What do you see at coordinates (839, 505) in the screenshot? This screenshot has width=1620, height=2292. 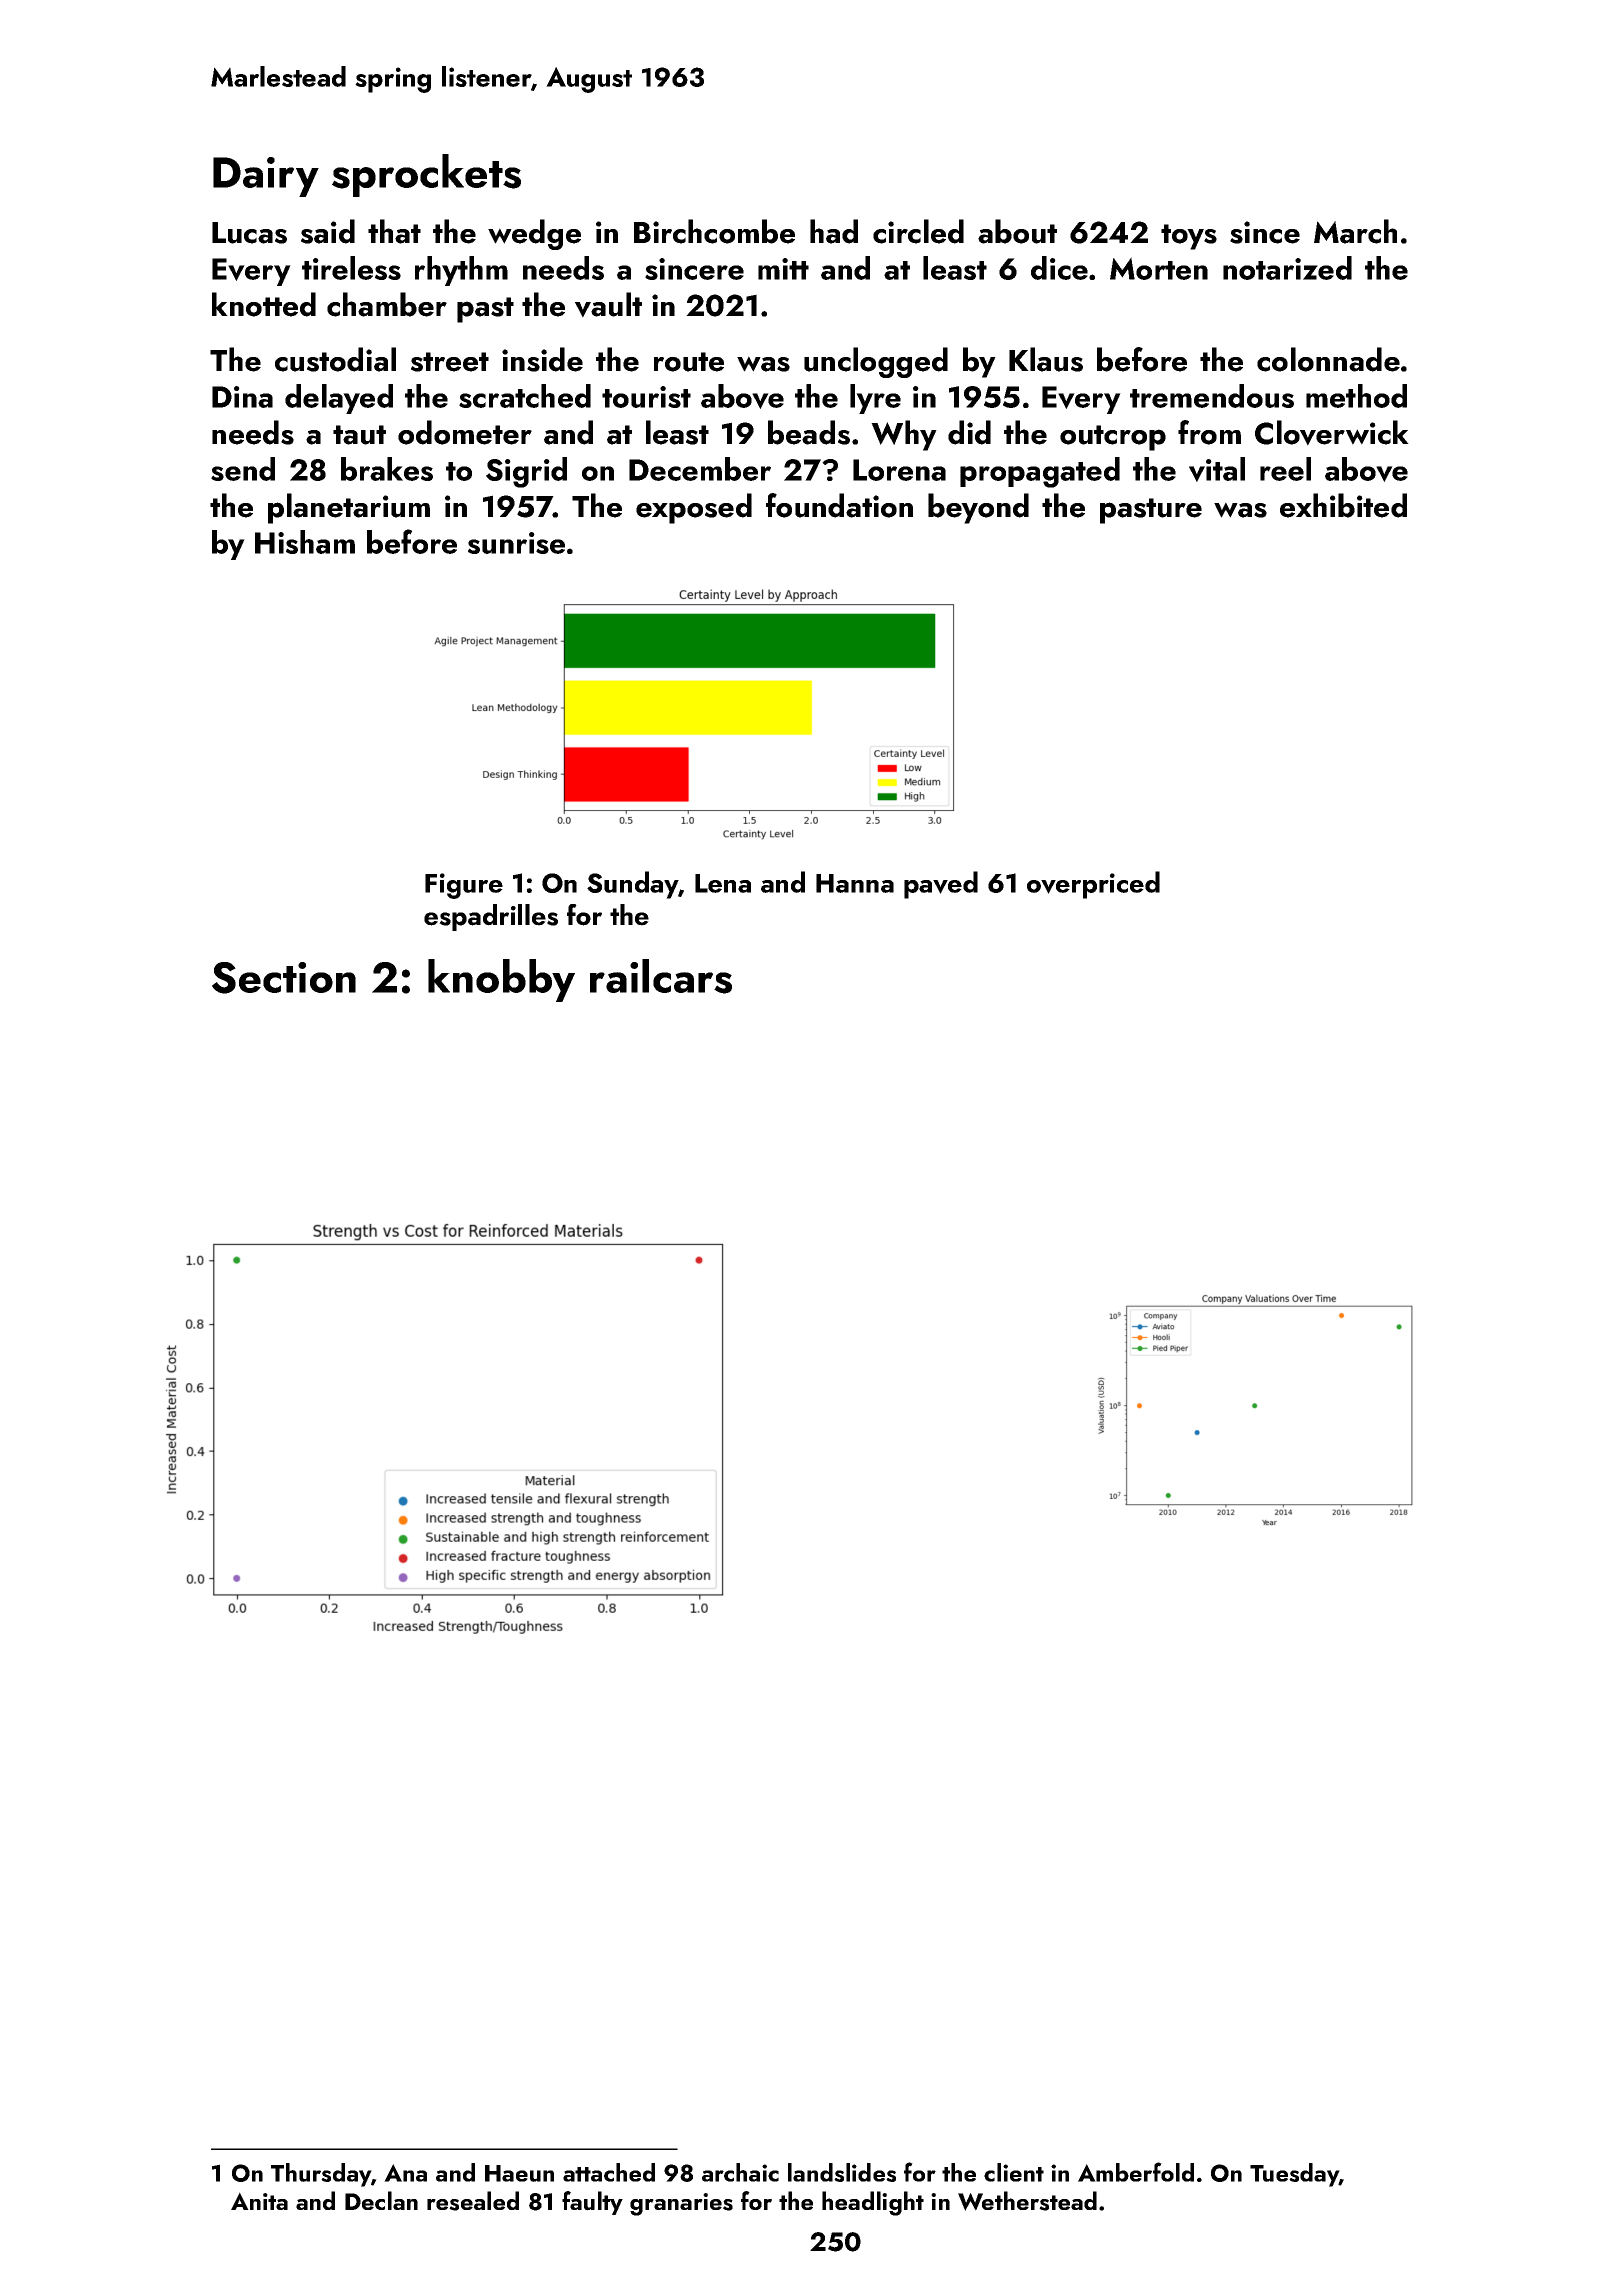 I see `foundation` at bounding box center [839, 505].
